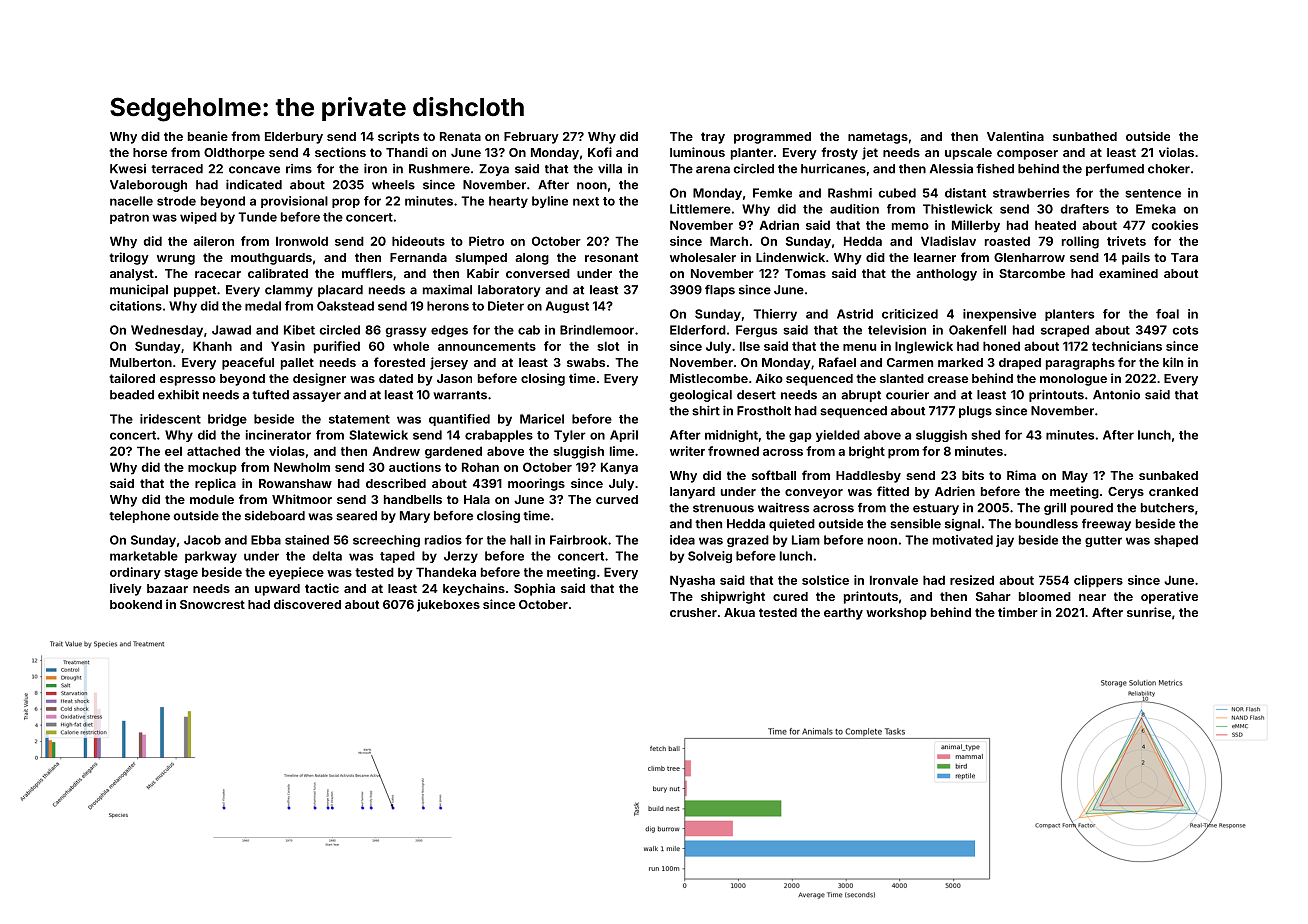 The height and width of the page is (924, 1308). What do you see at coordinates (1015, 136) in the page?
I see `Valentina` at bounding box center [1015, 136].
